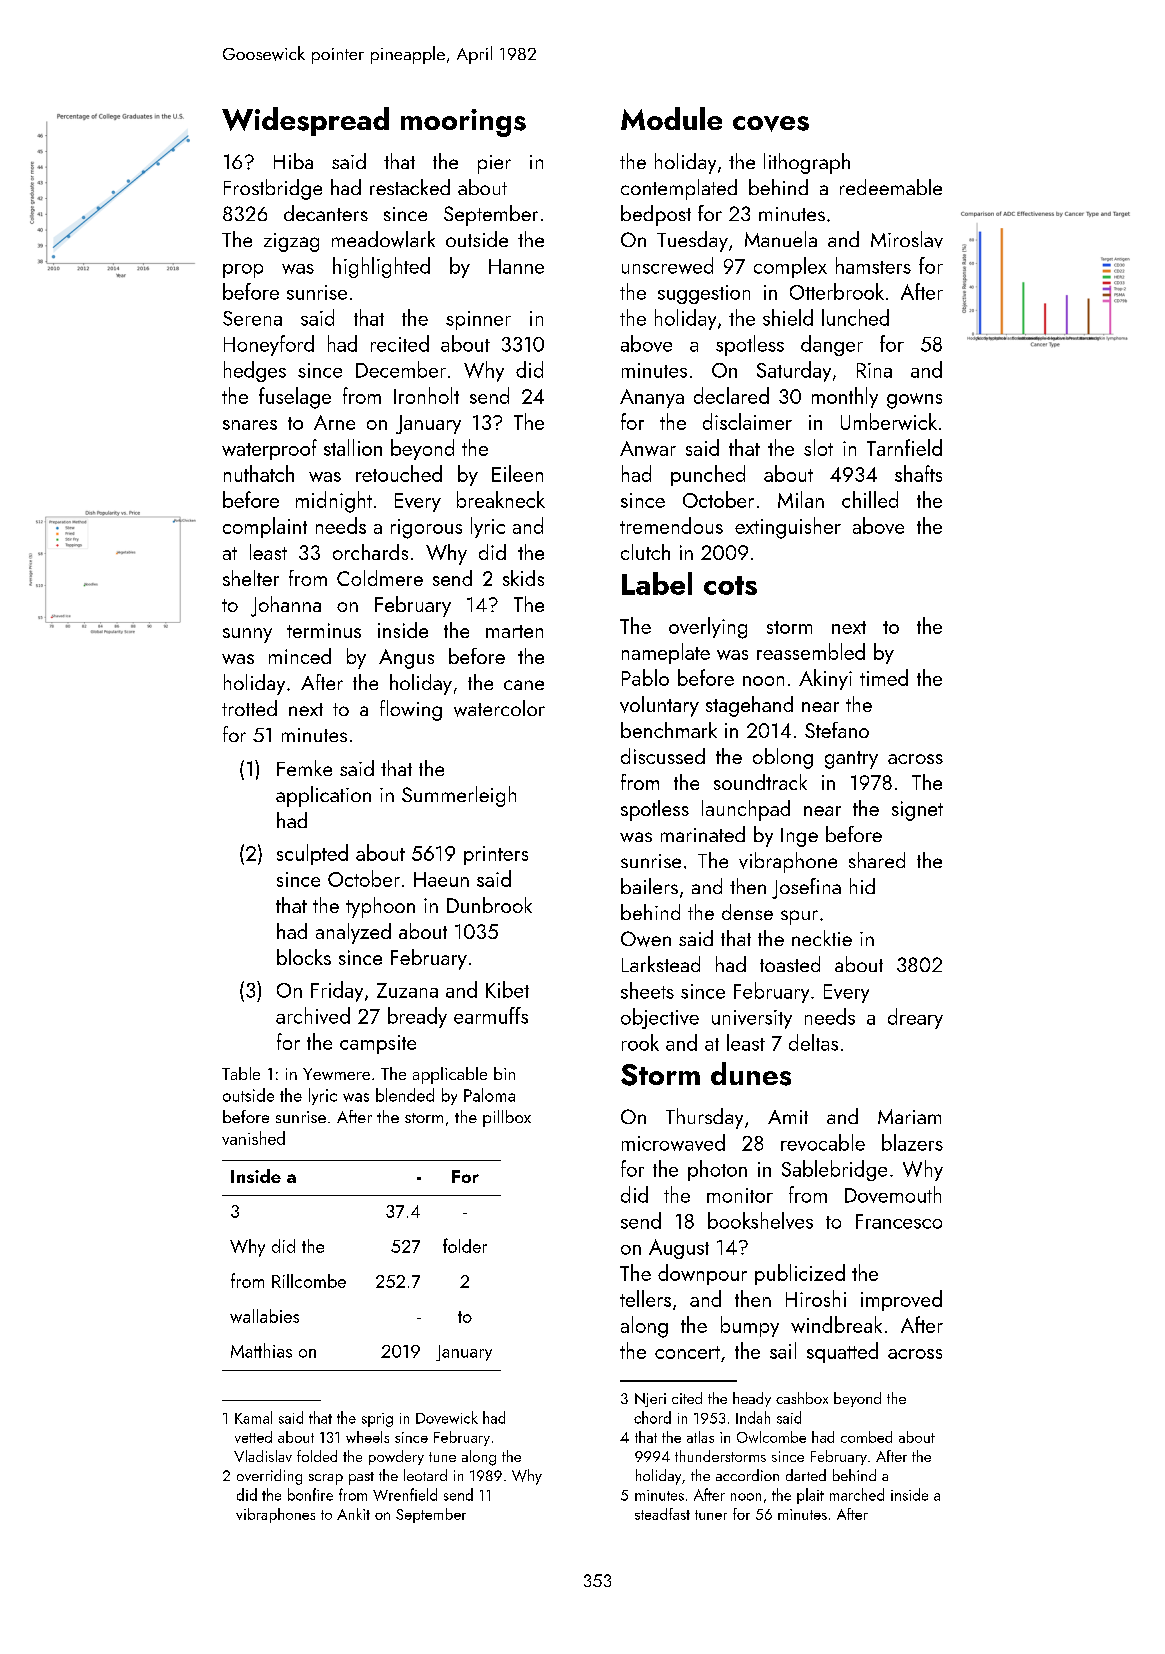  What do you see at coordinates (305, 121) in the page?
I see `Widespread` at bounding box center [305, 121].
